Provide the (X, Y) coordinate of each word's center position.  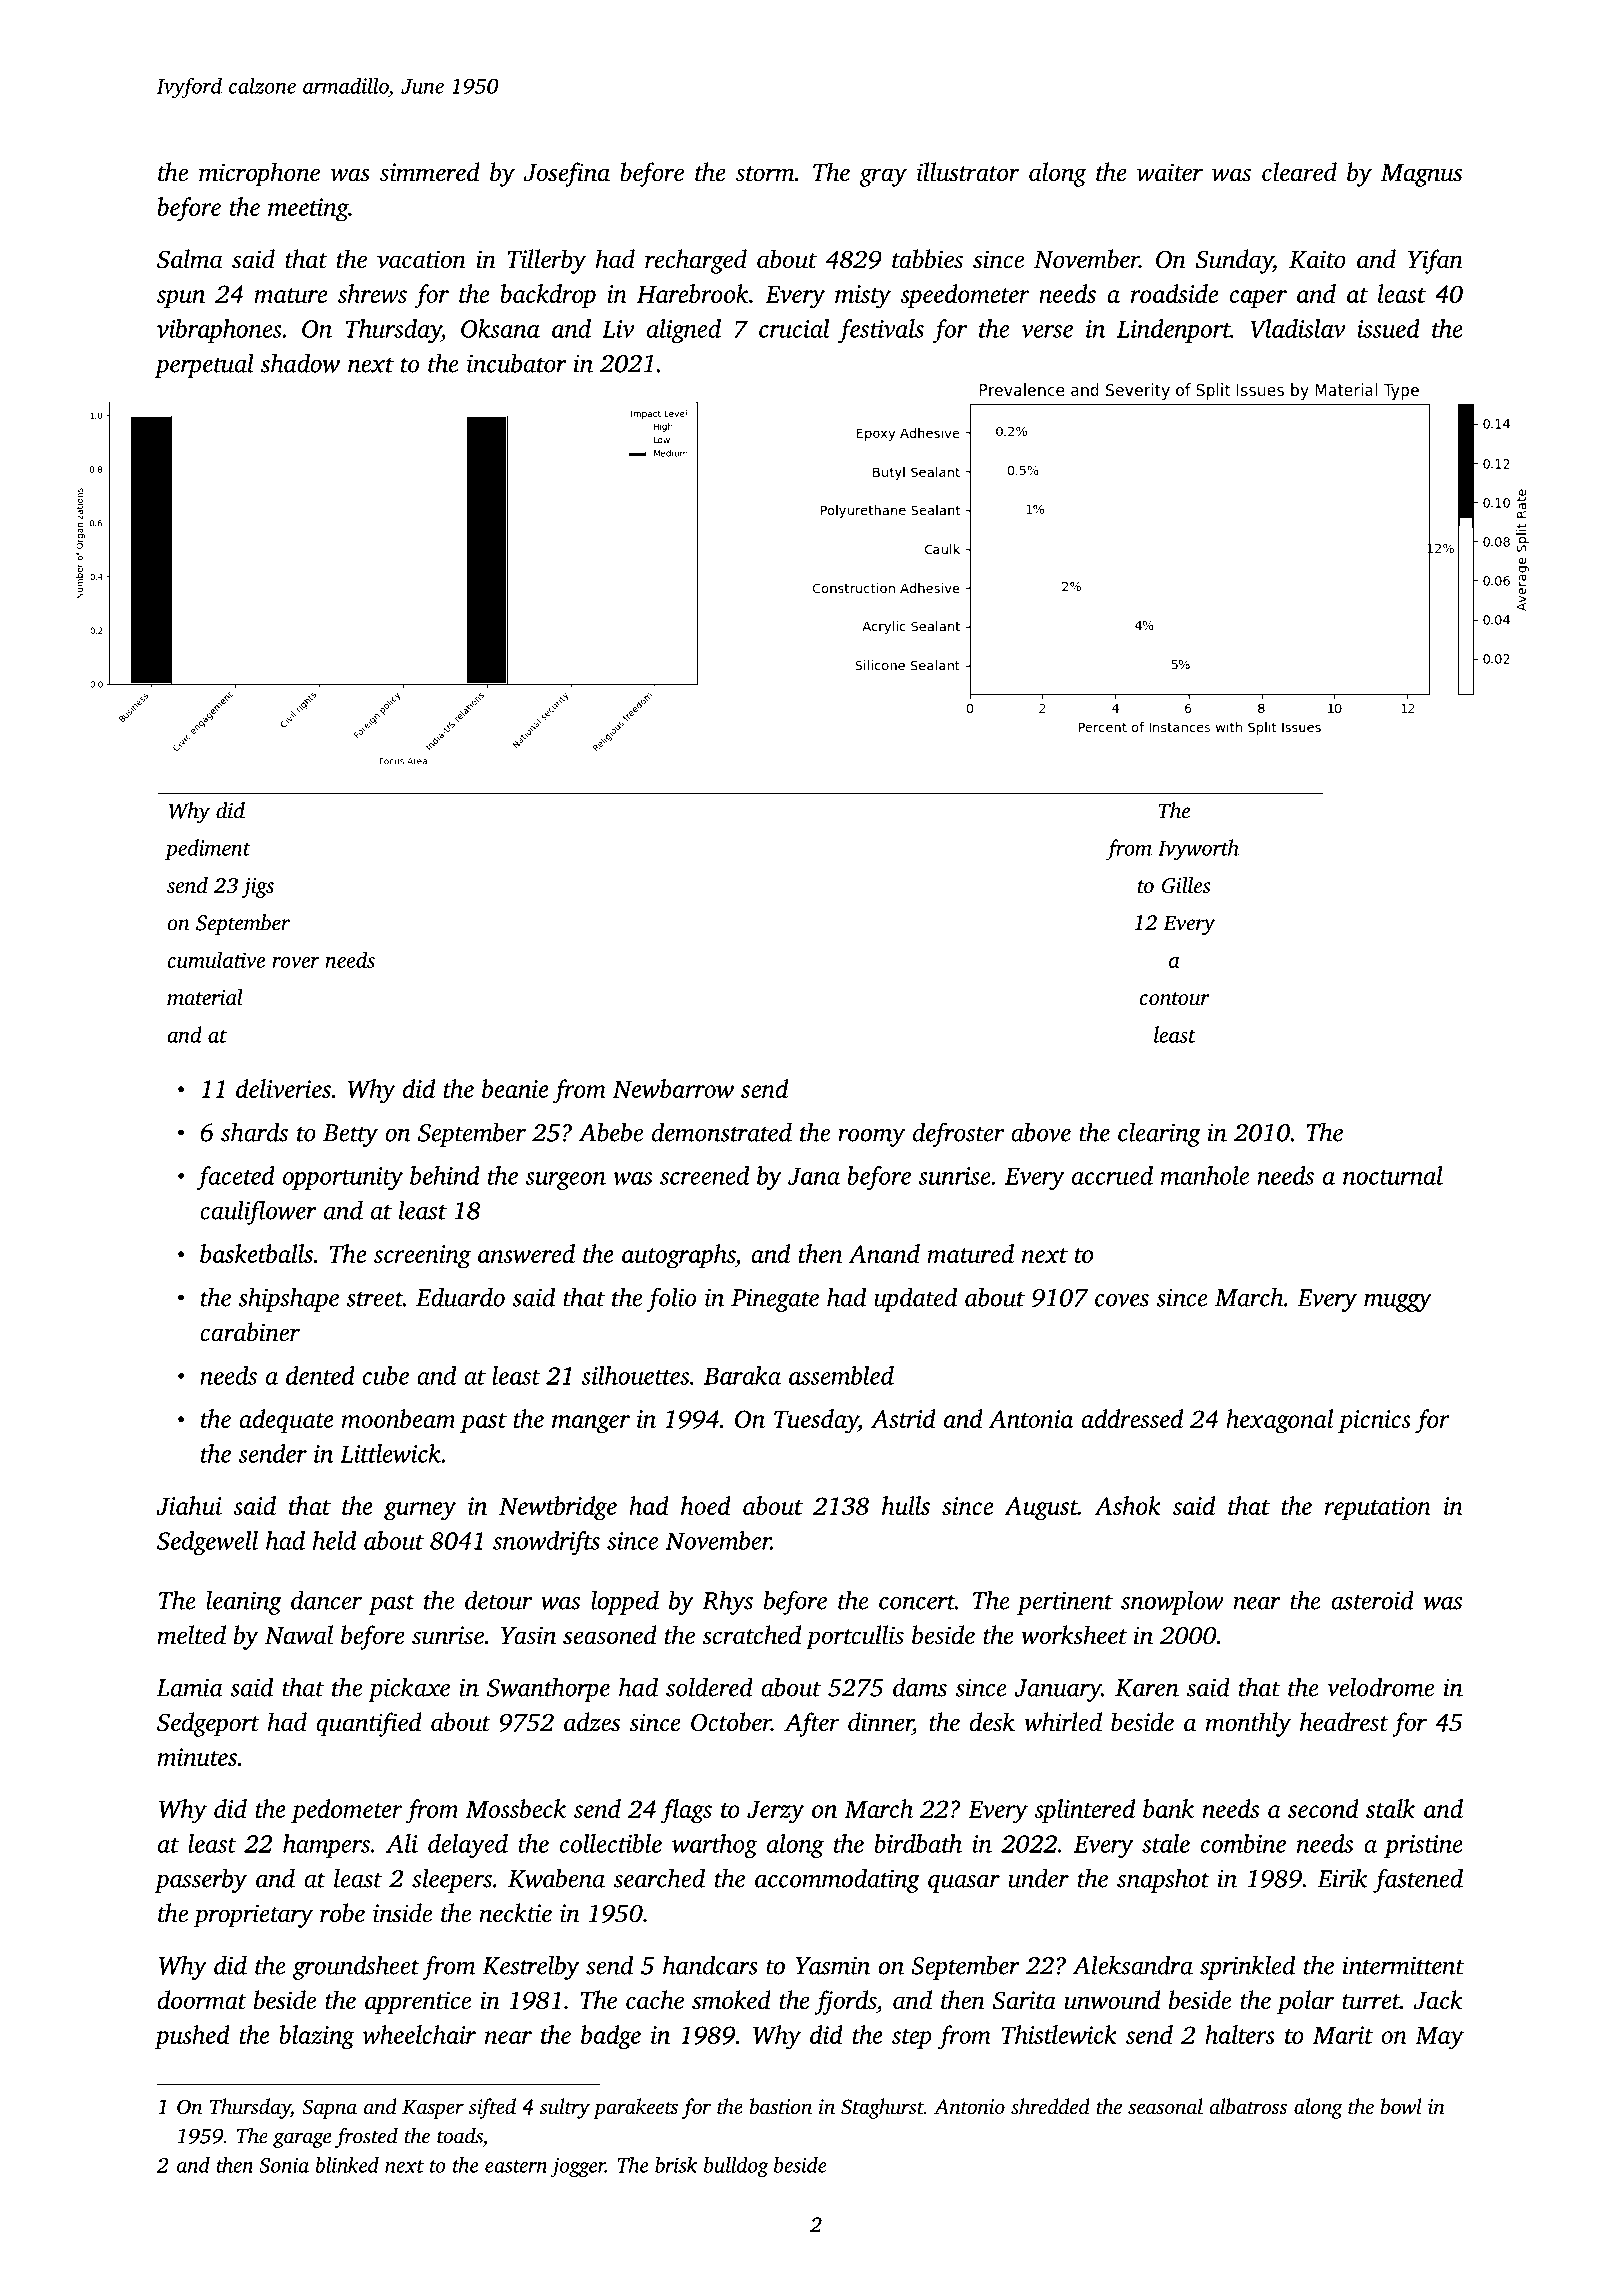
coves (1122, 1300)
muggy (1398, 1303)
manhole (1205, 1175)
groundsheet (356, 1967)
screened (704, 1175)
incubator (517, 363)
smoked (731, 2000)
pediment (208, 850)
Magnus (1421, 175)
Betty (350, 1135)
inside (402, 1913)
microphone (259, 174)
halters (1240, 2034)
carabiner (250, 1332)
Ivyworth (1198, 850)
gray (883, 177)
